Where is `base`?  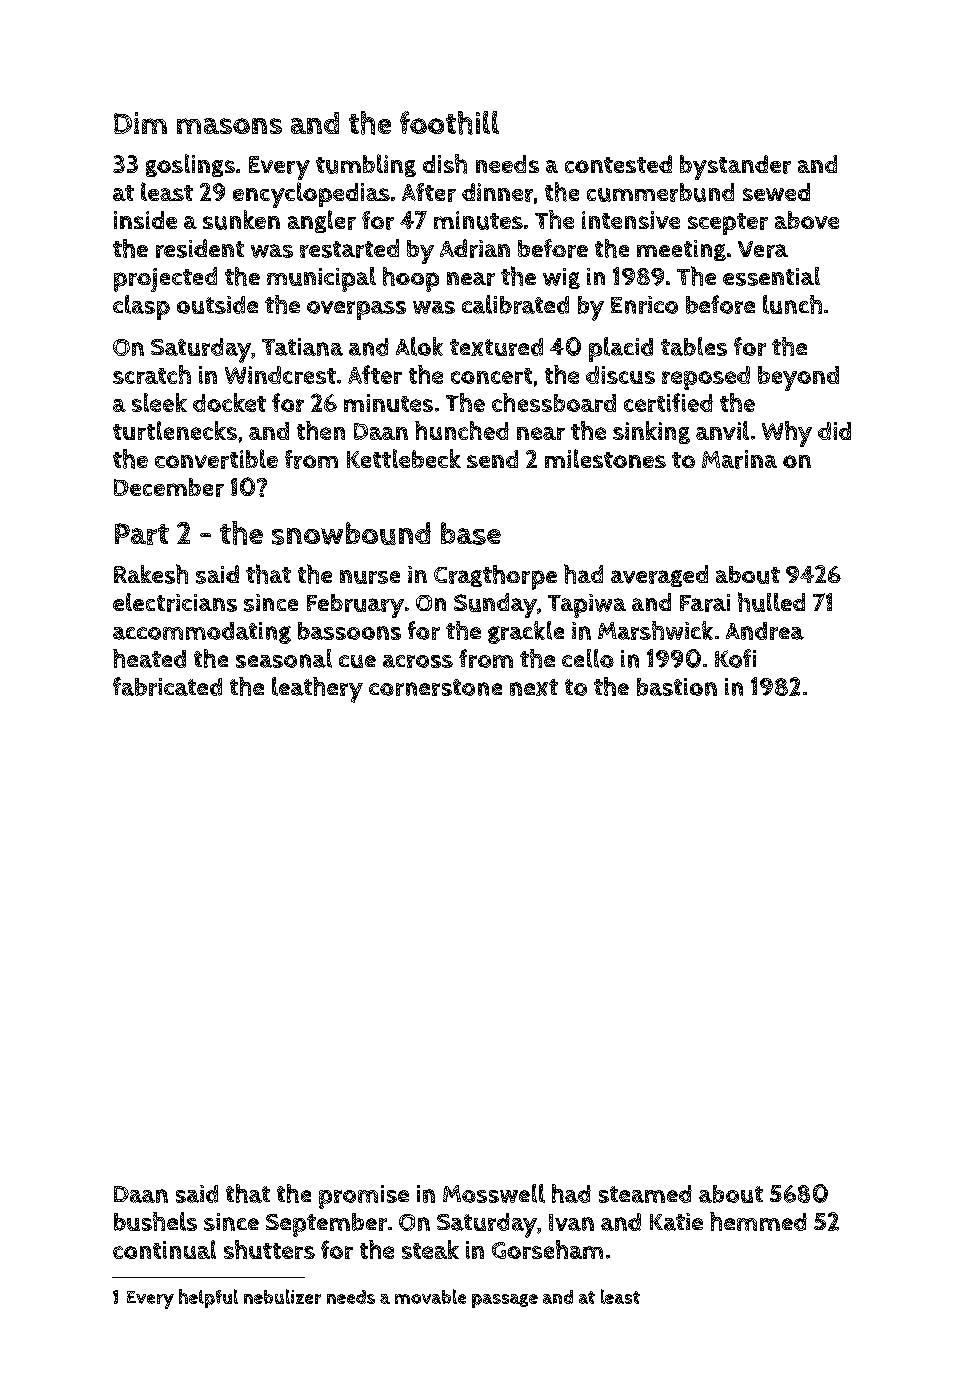 base is located at coordinates (471, 533).
